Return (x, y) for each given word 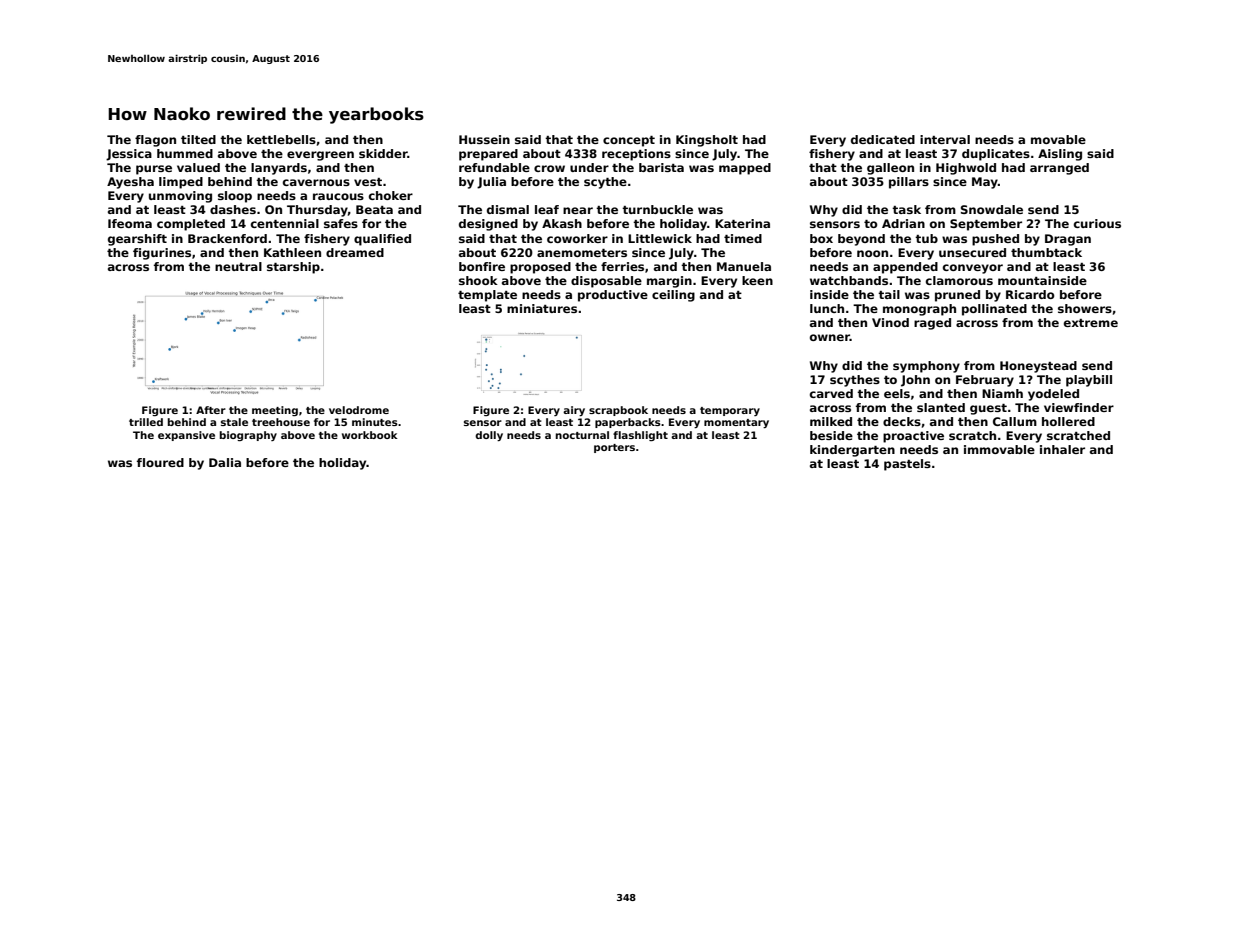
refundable (494, 167)
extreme (1091, 323)
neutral (238, 266)
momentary (736, 423)
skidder (383, 153)
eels (897, 393)
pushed (995, 240)
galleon (890, 169)
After (211, 410)
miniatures (542, 308)
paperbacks (628, 423)
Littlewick (660, 238)
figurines (162, 254)
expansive (186, 436)
